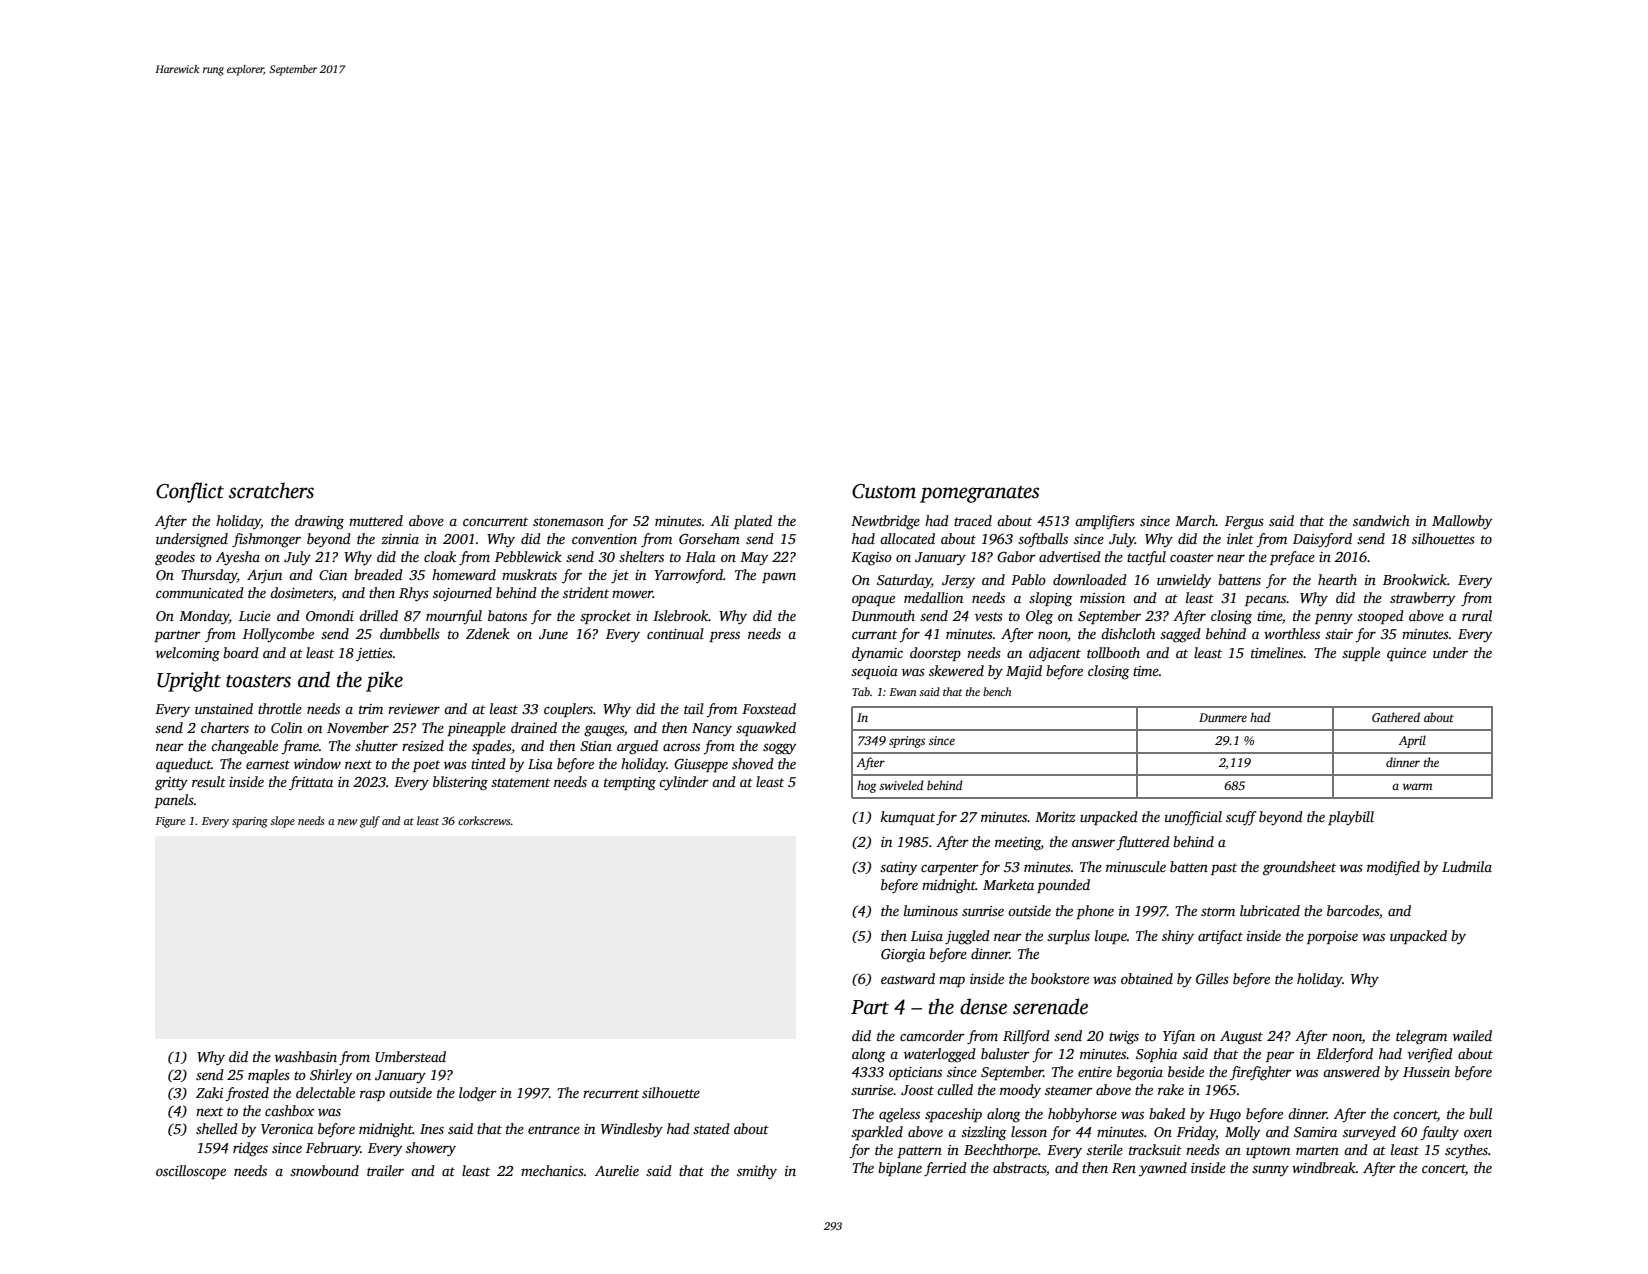  I want to click on gulf, so click(370, 822).
